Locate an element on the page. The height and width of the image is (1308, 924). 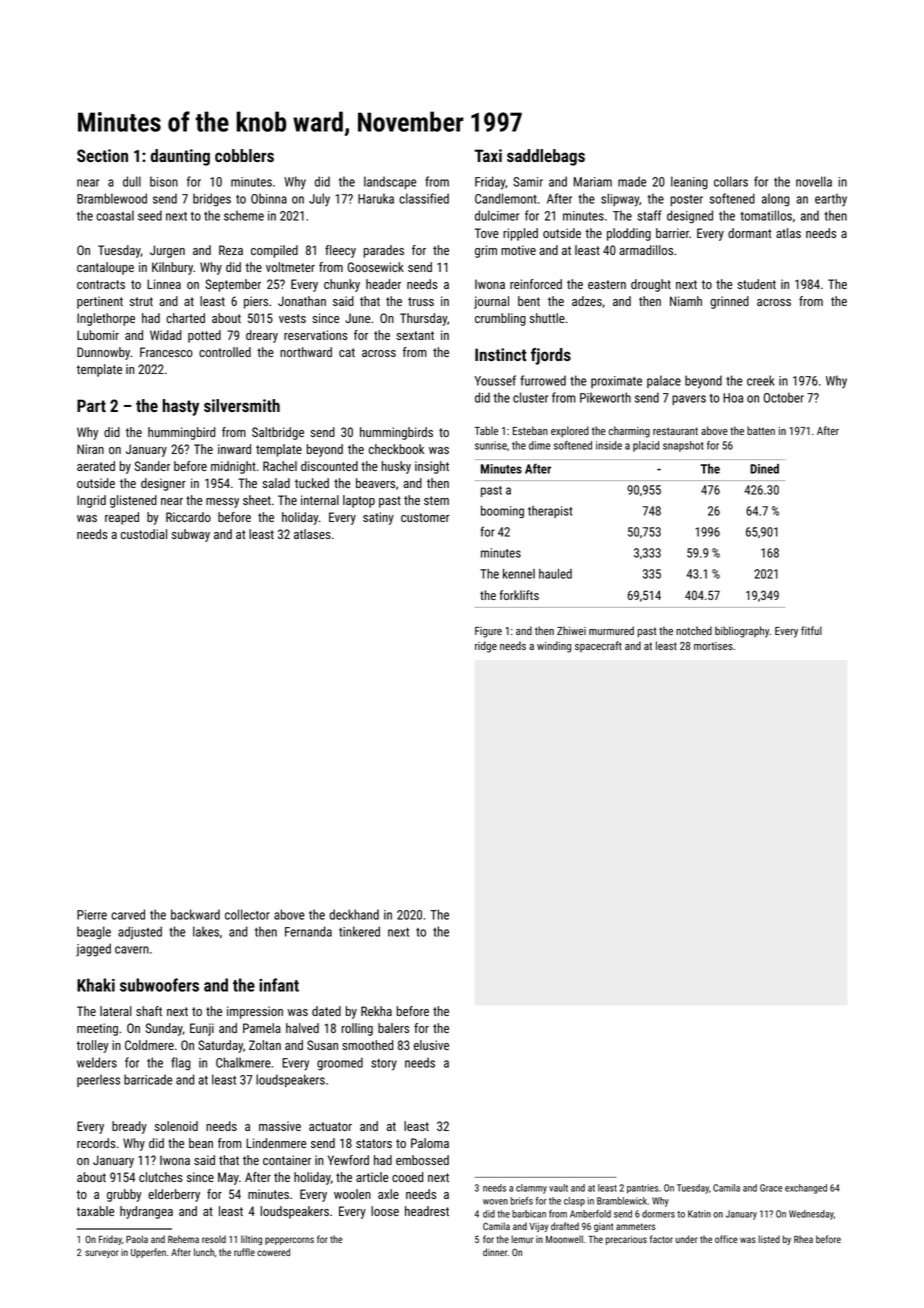
Goosewick is located at coordinates (376, 267).
